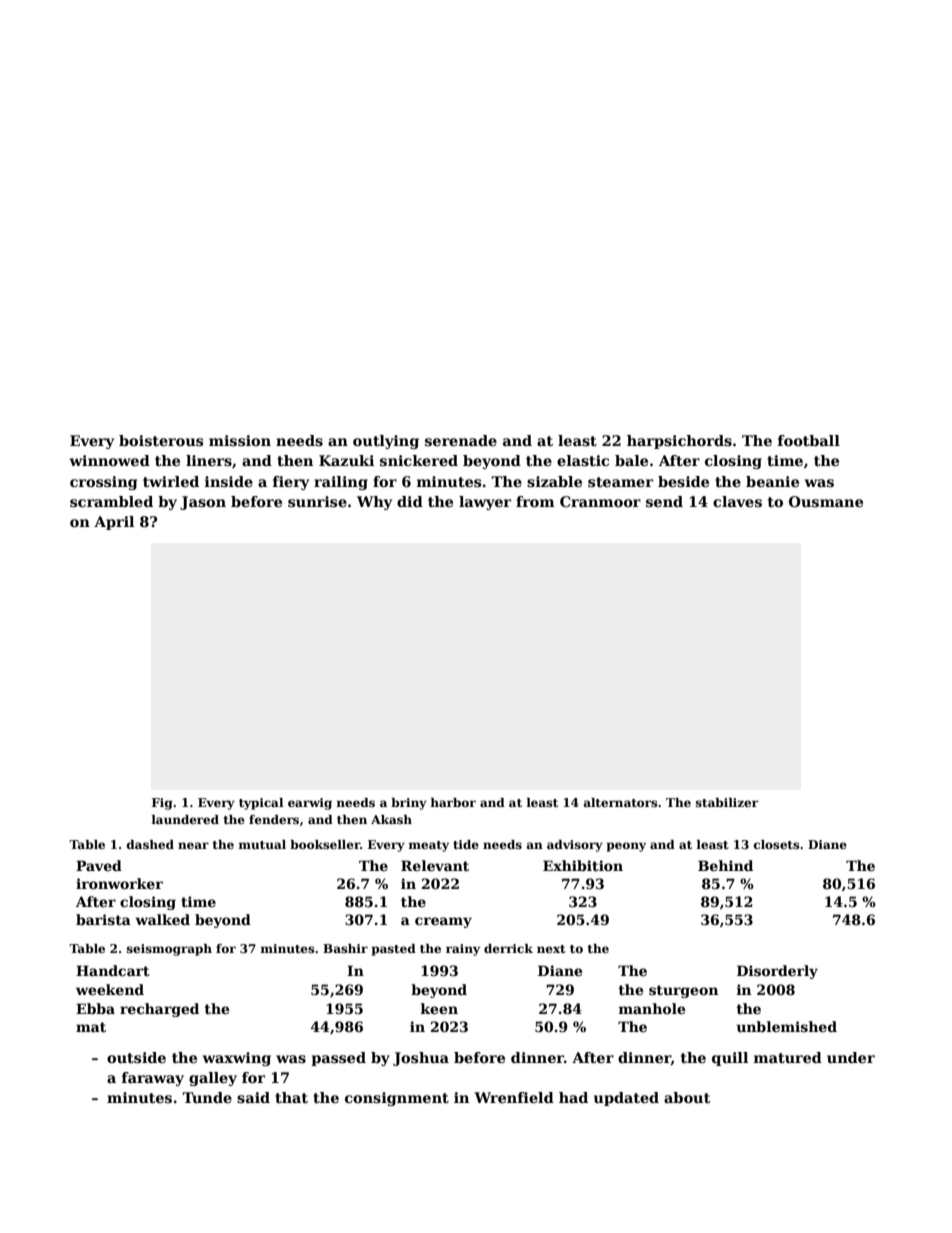 Image resolution: width=952 pixels, height=1233 pixels. I want to click on inside, so click(229, 481).
